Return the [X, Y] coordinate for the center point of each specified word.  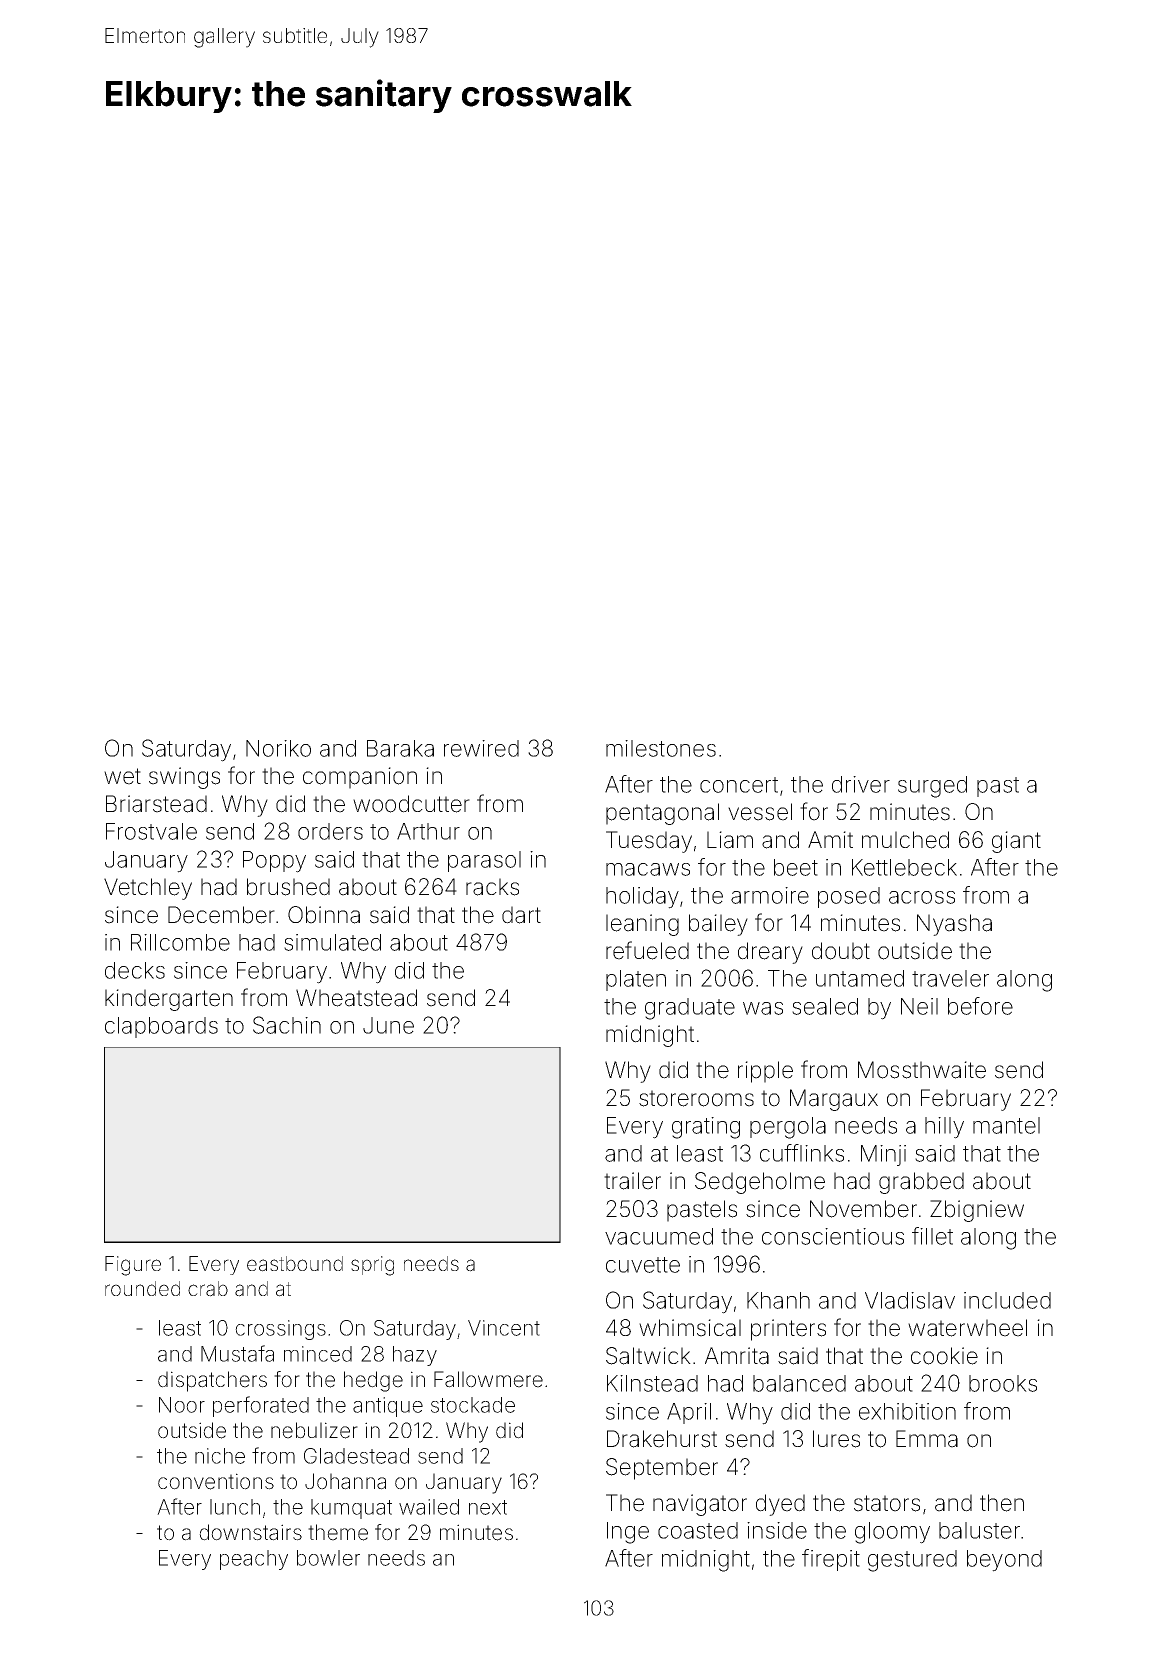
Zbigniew [977, 1211]
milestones [661, 748]
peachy [254, 1560]
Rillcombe [180, 942]
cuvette [643, 1265]
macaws [648, 869]
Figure [133, 1266]
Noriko [278, 748]
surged [932, 787]
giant [1016, 842]
